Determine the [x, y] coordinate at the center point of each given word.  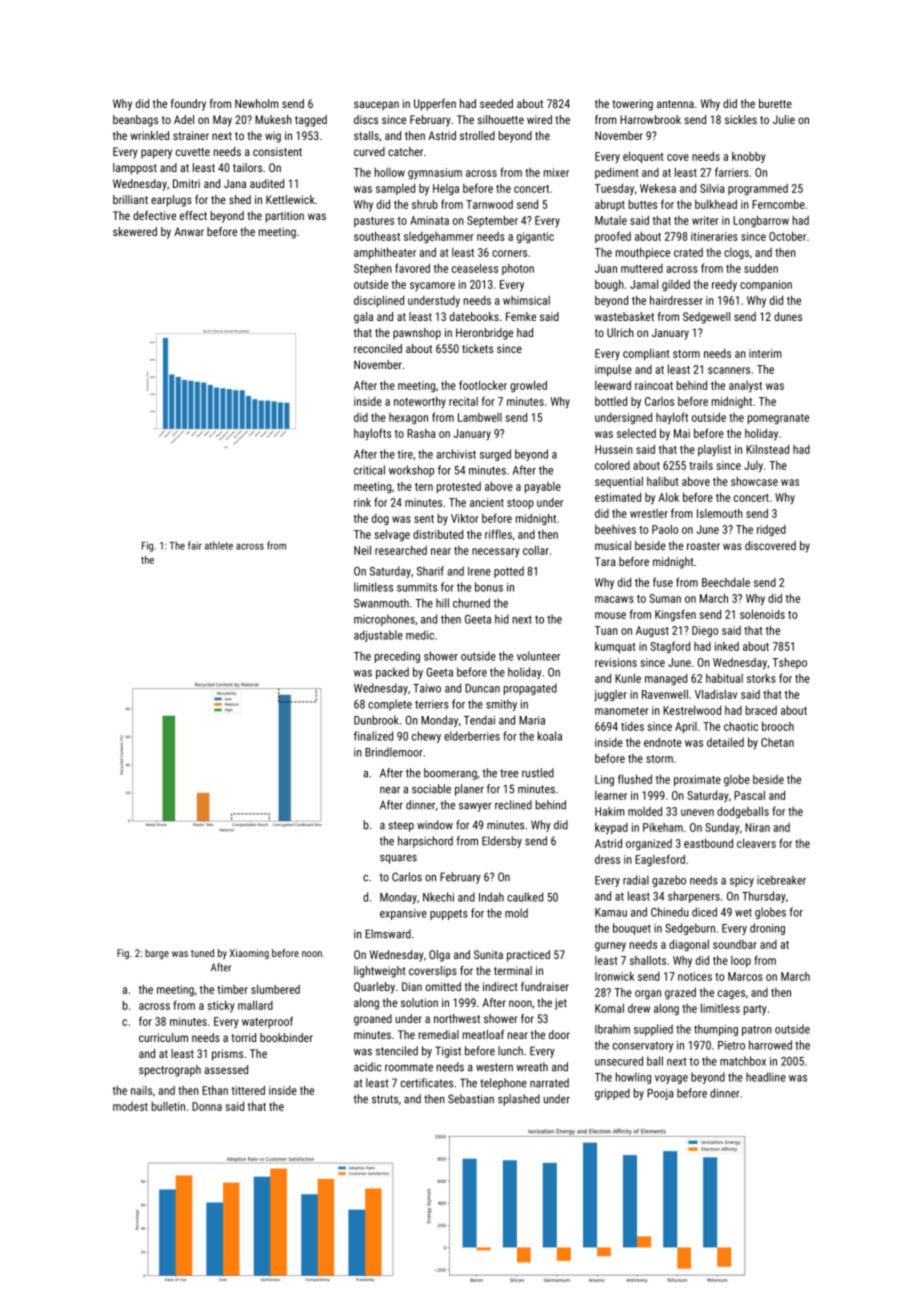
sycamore [432, 286]
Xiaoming [249, 954]
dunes [788, 316]
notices [695, 976]
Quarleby [374, 988]
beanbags [135, 121]
